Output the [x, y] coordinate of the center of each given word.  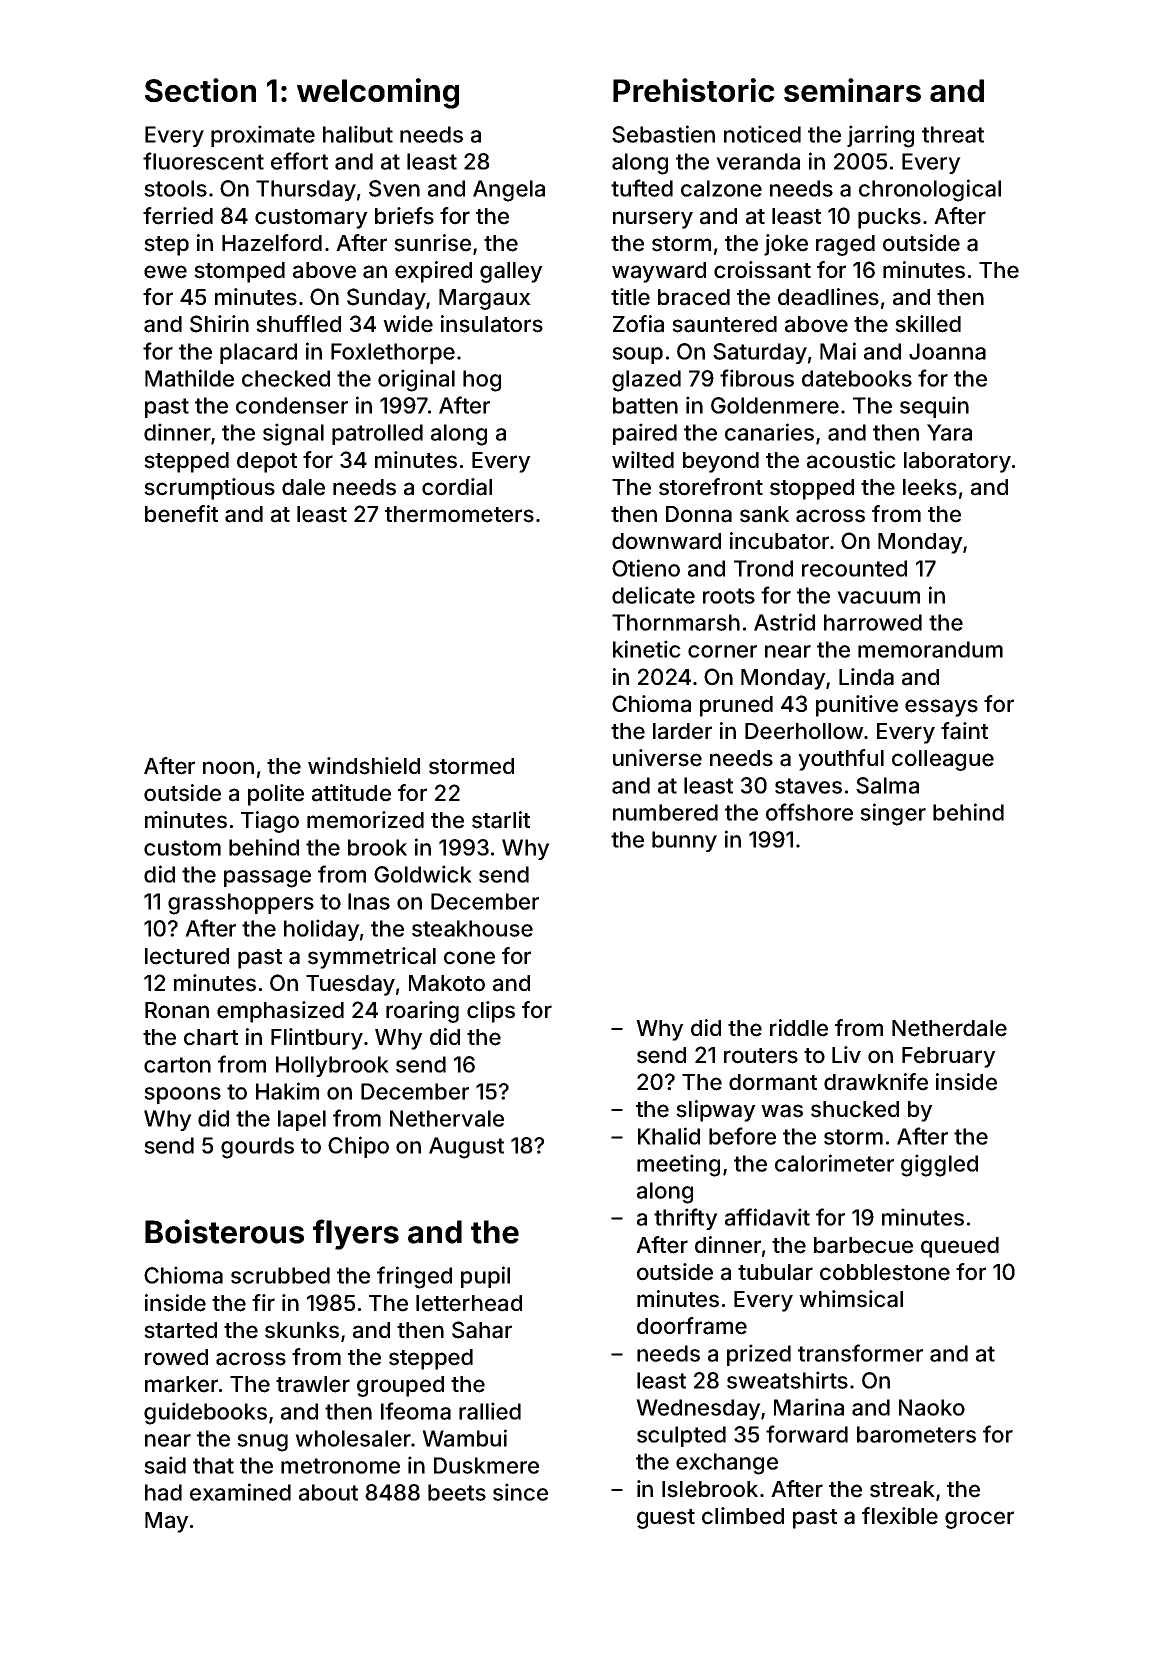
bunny [684, 841]
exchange [727, 1464]
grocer [979, 1520]
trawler [313, 1384]
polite [276, 795]
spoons [182, 1095]
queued [960, 1247]
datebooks [857, 378]
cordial [457, 487]
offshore [809, 812]
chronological [930, 190]
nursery [653, 220]
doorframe [692, 1326]
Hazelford [272, 243]
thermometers [459, 514]
